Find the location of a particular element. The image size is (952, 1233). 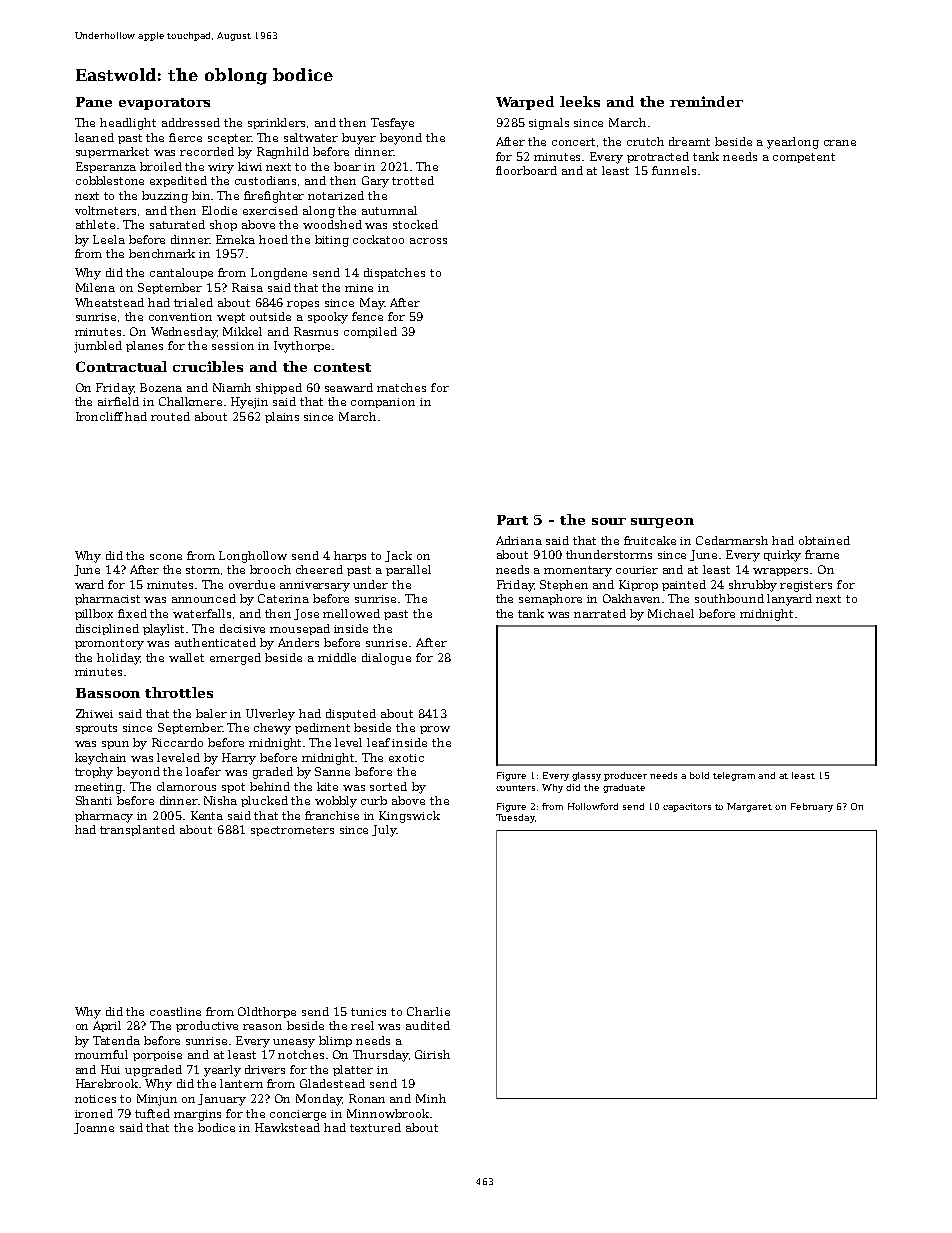

throttles is located at coordinates (179, 692).
